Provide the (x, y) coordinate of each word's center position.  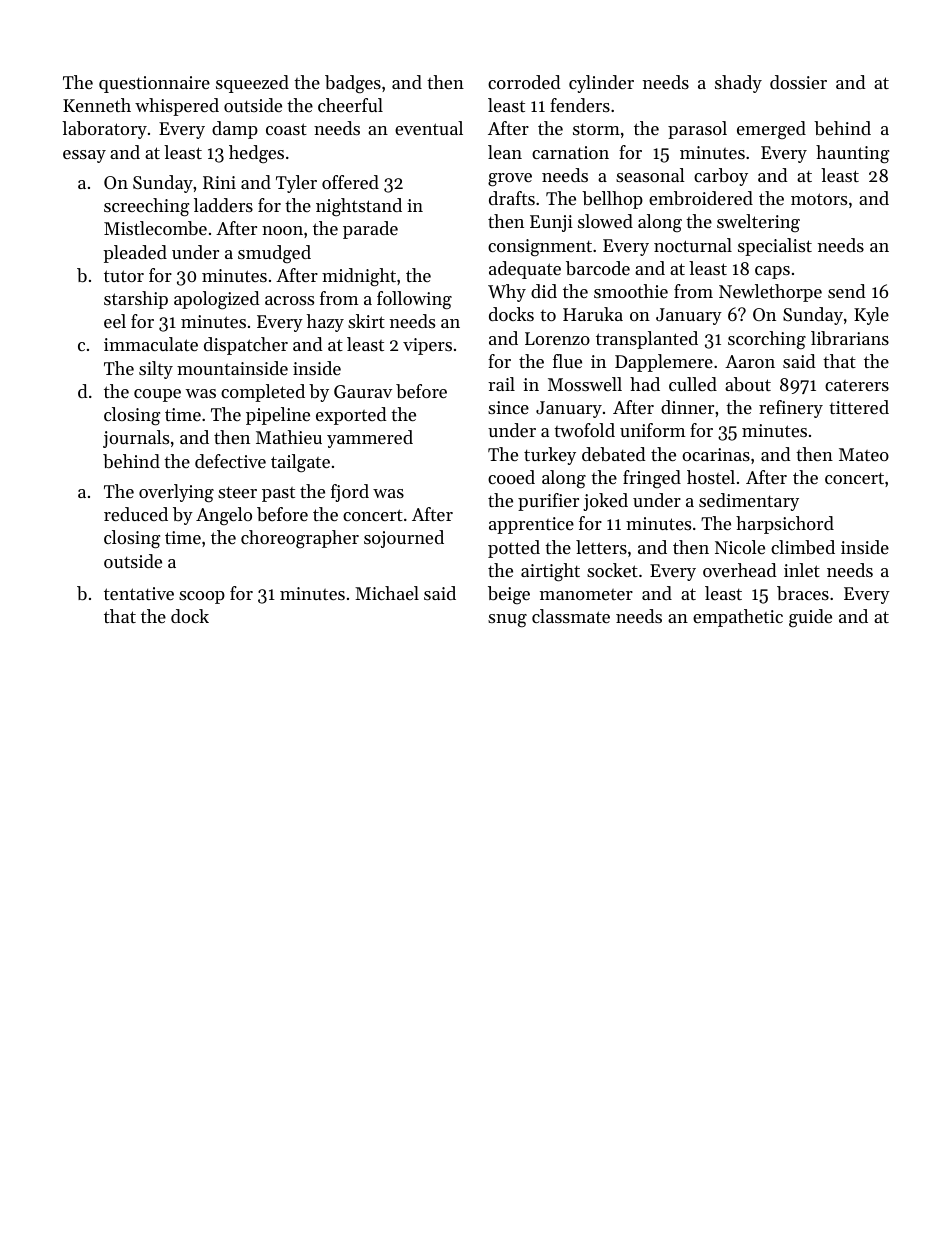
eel (115, 321)
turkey (550, 456)
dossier (798, 82)
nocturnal (693, 245)
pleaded (135, 254)
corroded (524, 82)
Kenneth (97, 105)
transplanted (647, 340)
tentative (139, 593)
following (414, 300)
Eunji (551, 223)
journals (136, 439)
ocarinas (716, 454)
